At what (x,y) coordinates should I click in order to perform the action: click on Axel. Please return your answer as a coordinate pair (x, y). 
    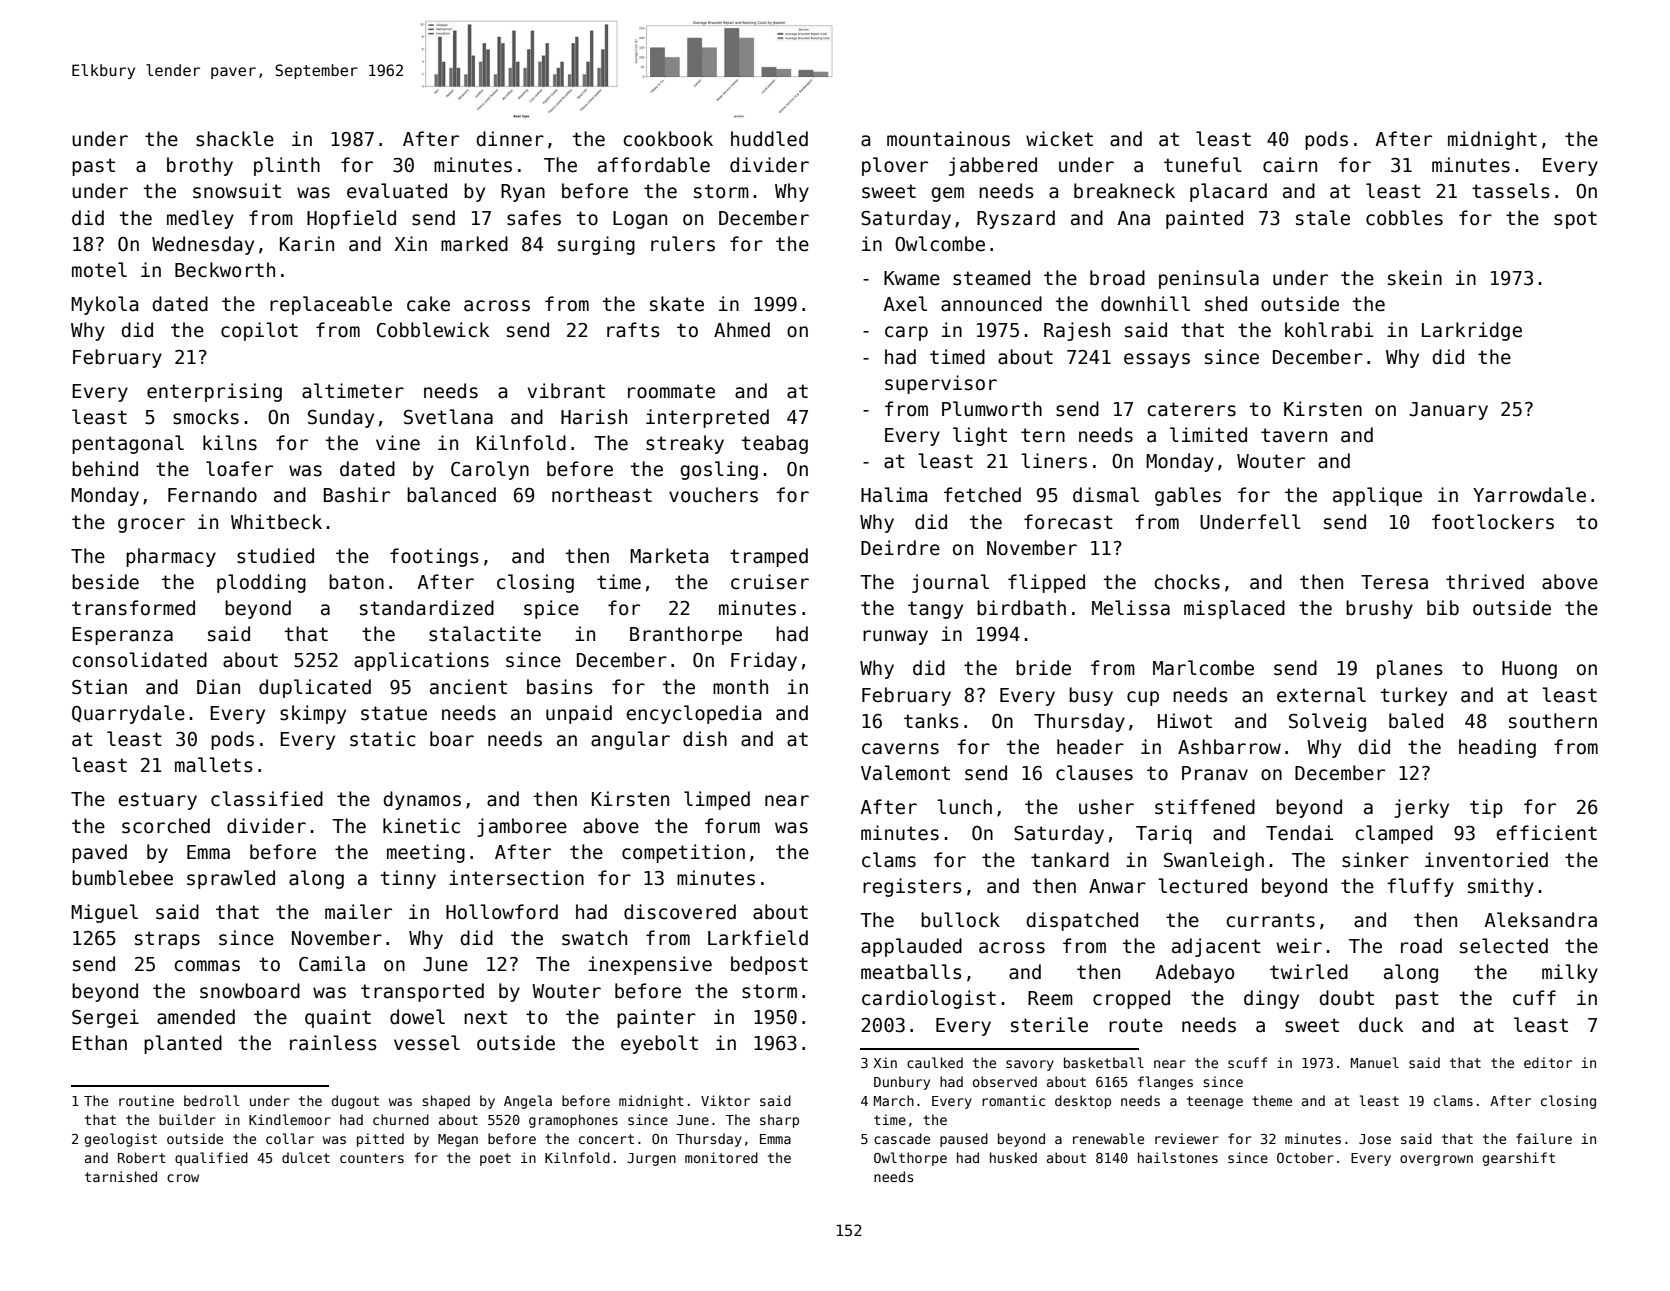
    Looking at the image, I should click on (905, 304).
